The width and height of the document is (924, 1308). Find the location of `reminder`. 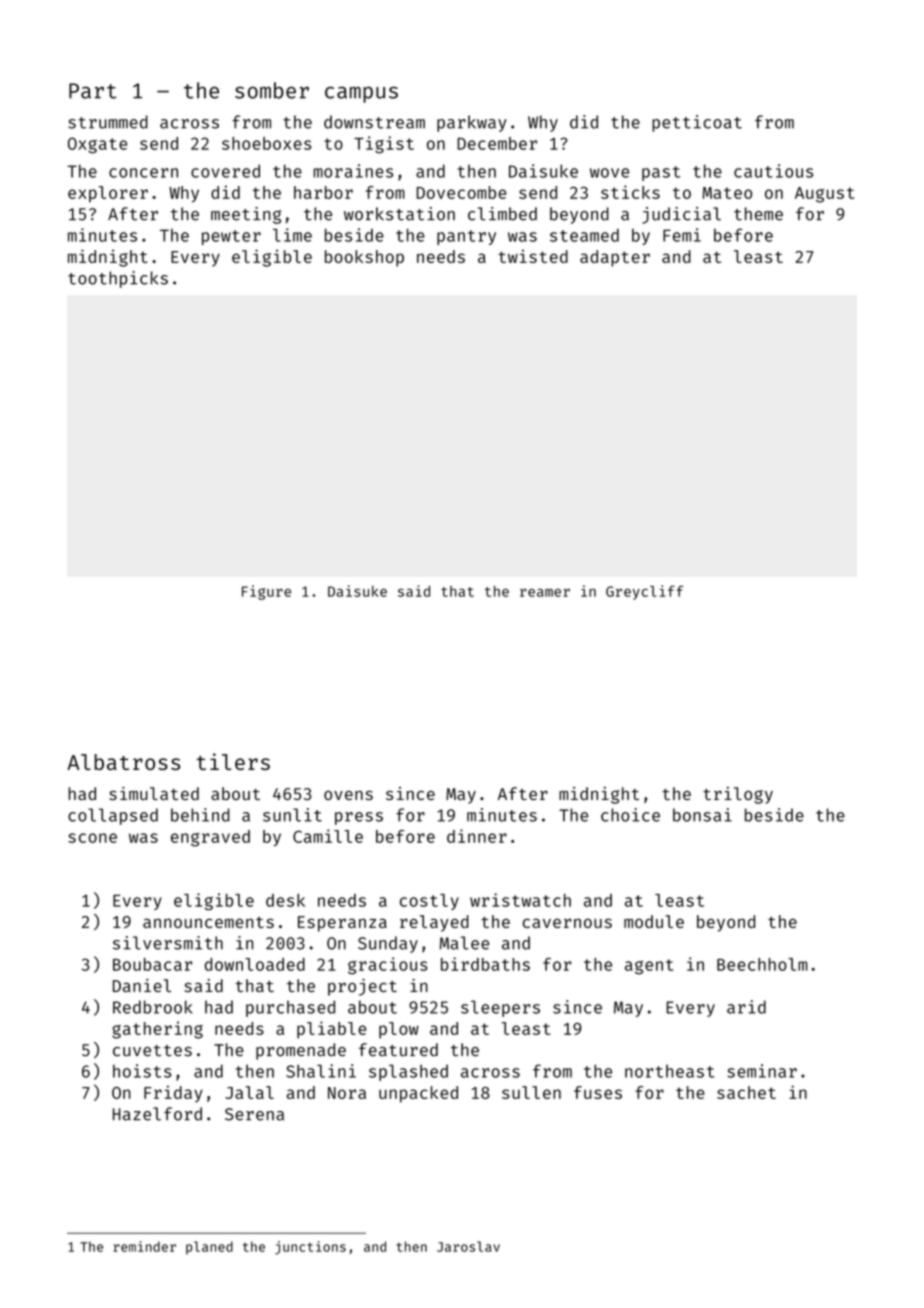

reminder is located at coordinates (145, 1246).
